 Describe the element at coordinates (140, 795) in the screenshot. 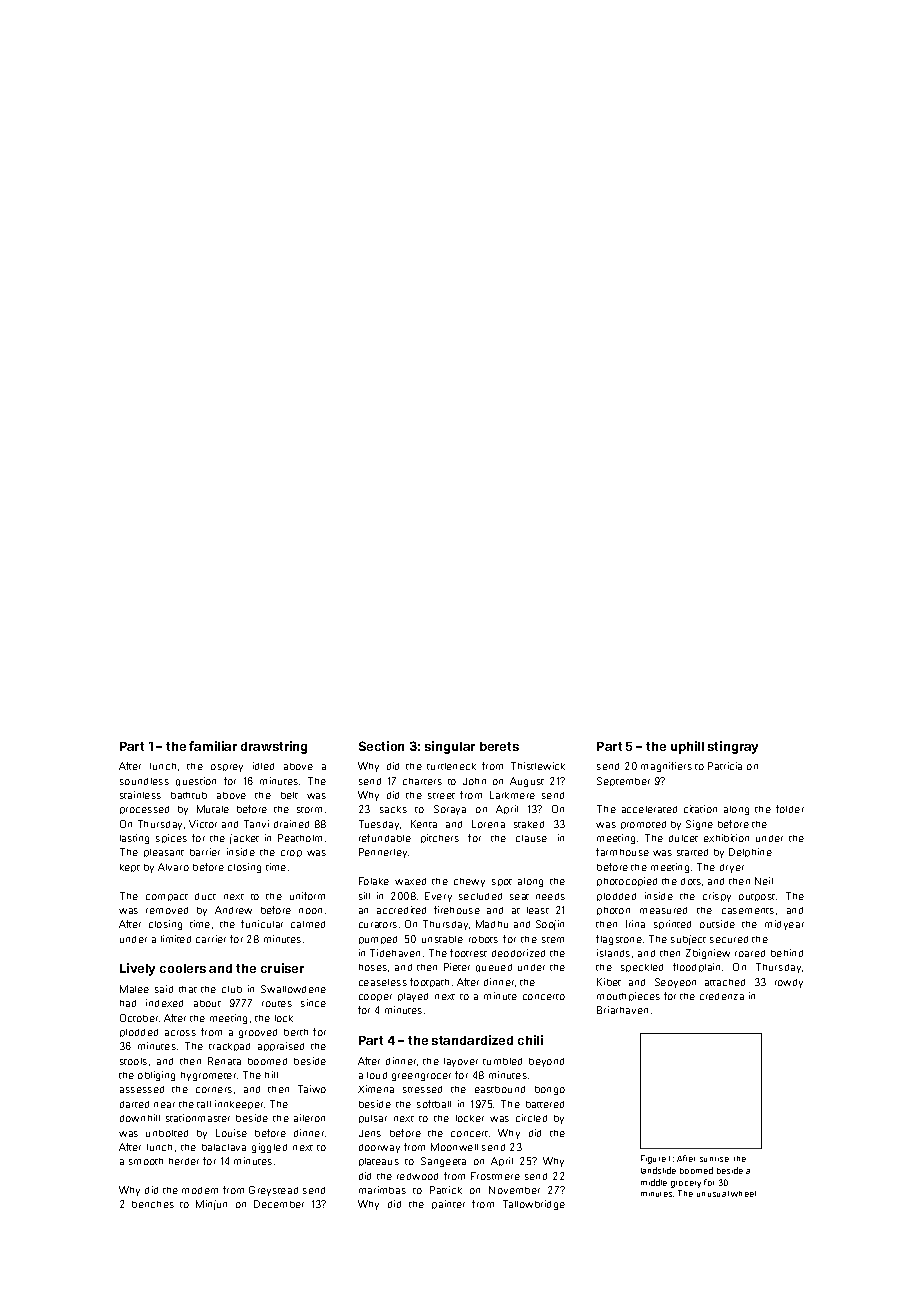

I see `stainless` at that location.
